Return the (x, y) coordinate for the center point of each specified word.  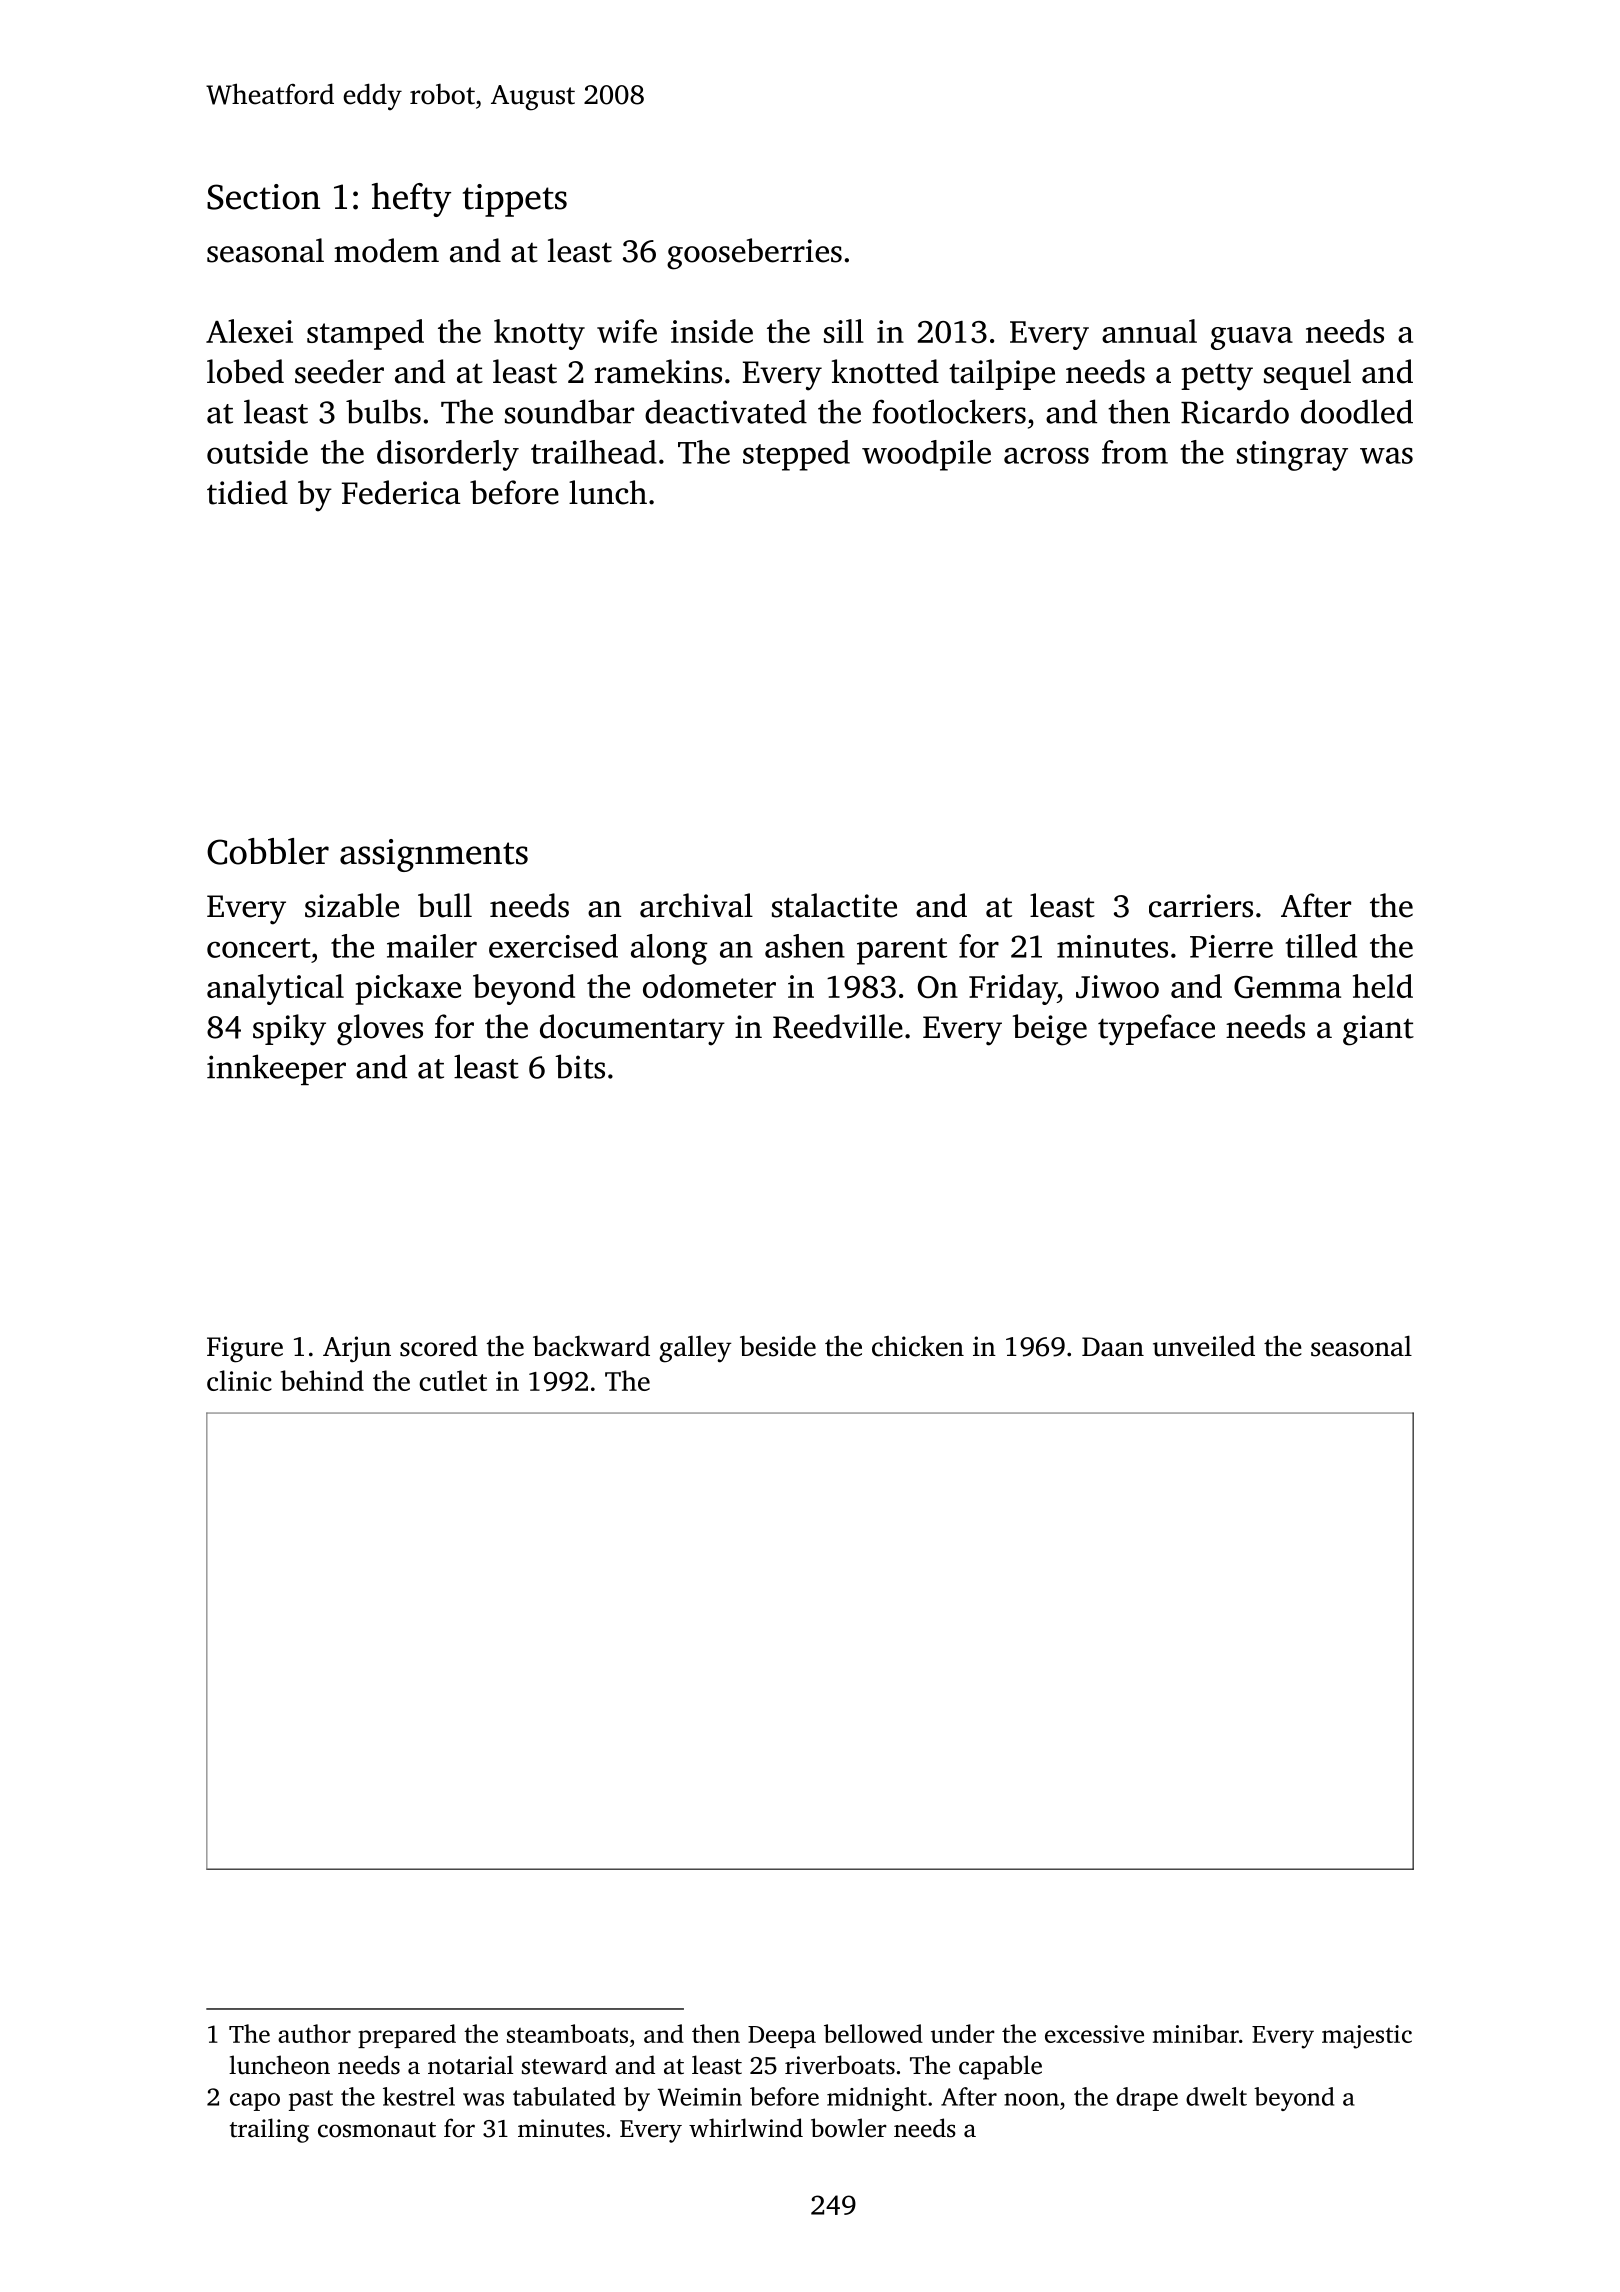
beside (778, 1346)
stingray (1292, 456)
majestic (1367, 2037)
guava (1252, 338)
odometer (709, 986)
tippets (515, 200)
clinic (239, 1380)
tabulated (564, 2096)
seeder (339, 371)
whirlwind (746, 2128)
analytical (275, 989)
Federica (401, 492)
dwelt (1216, 2096)
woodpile (926, 455)
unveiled (1204, 1346)
